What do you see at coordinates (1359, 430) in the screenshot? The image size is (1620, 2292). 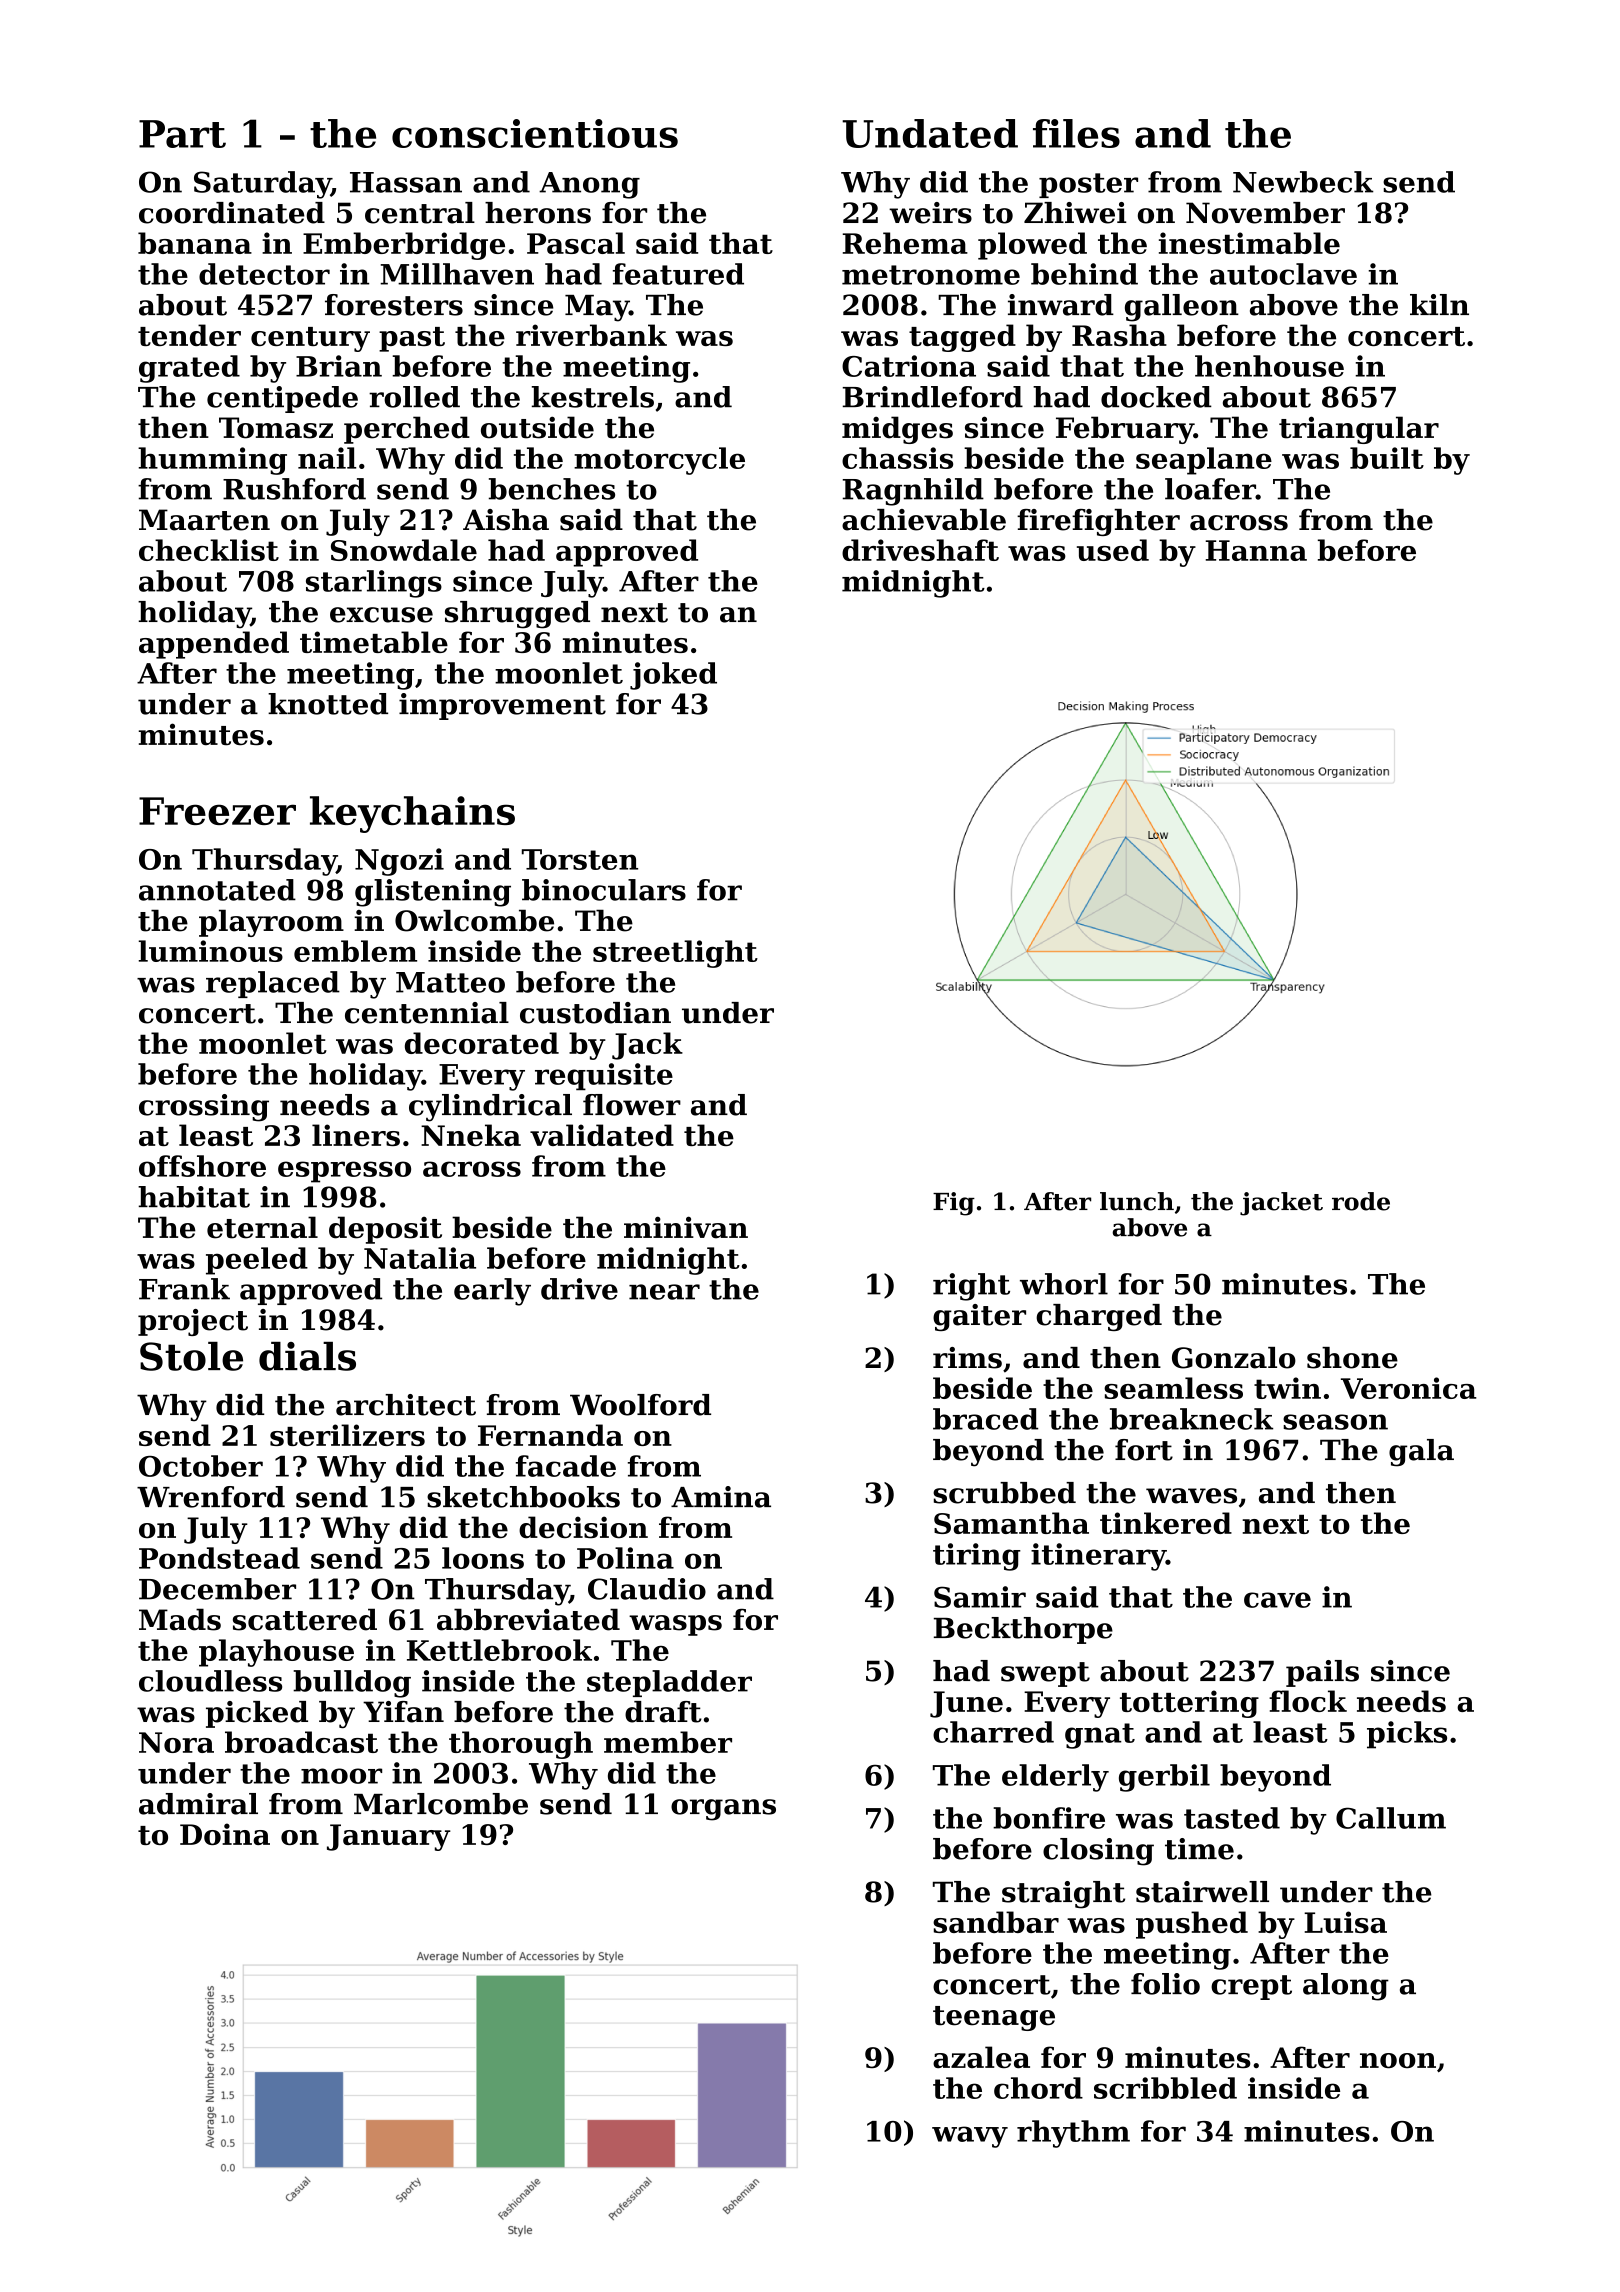 I see `triangular` at bounding box center [1359, 430].
